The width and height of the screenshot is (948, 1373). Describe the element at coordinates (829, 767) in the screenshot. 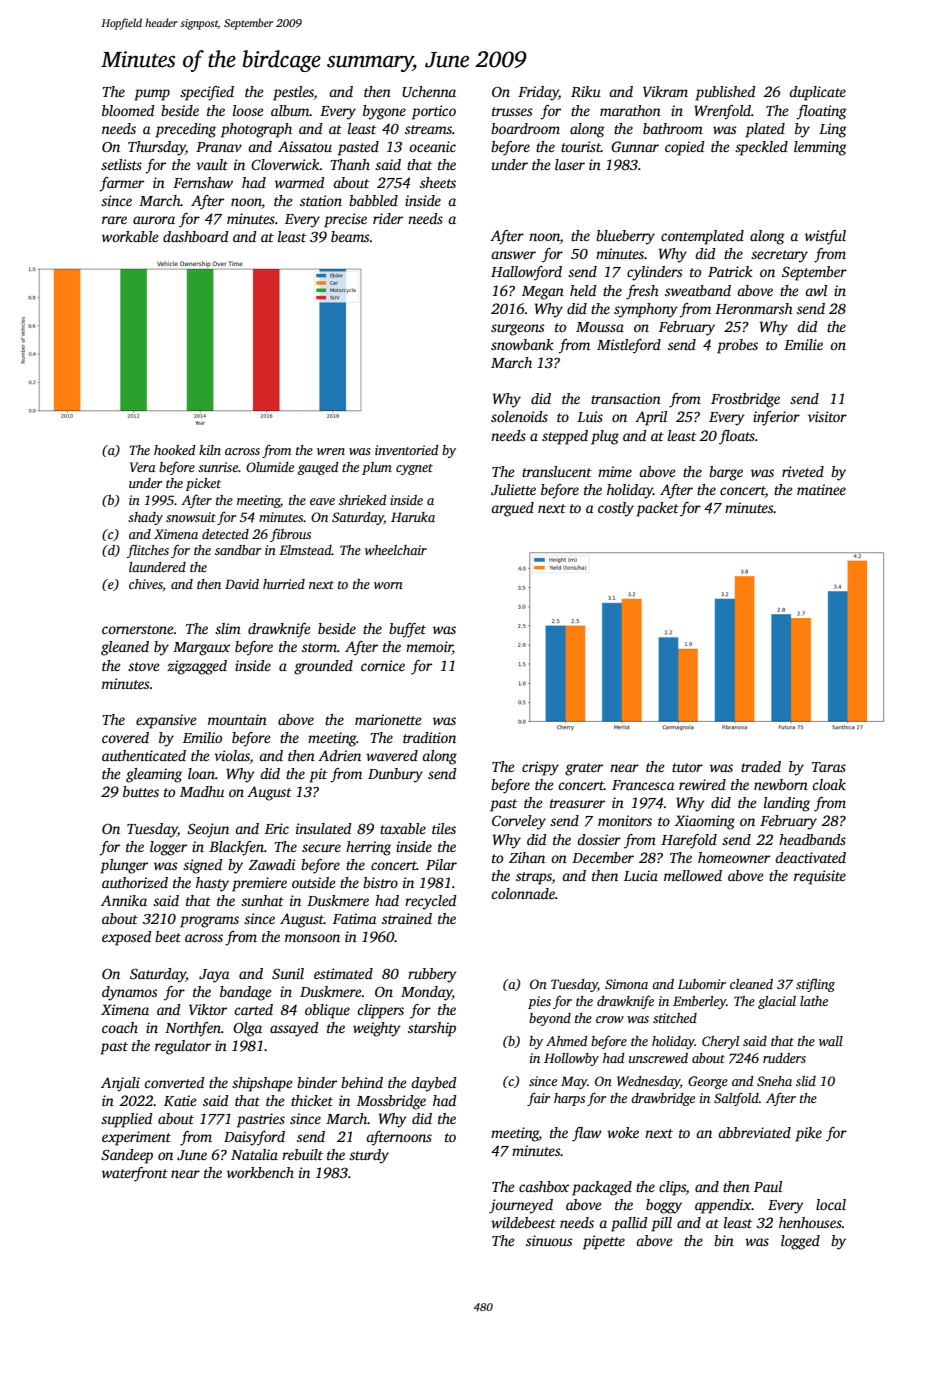

I see `Taras` at that location.
